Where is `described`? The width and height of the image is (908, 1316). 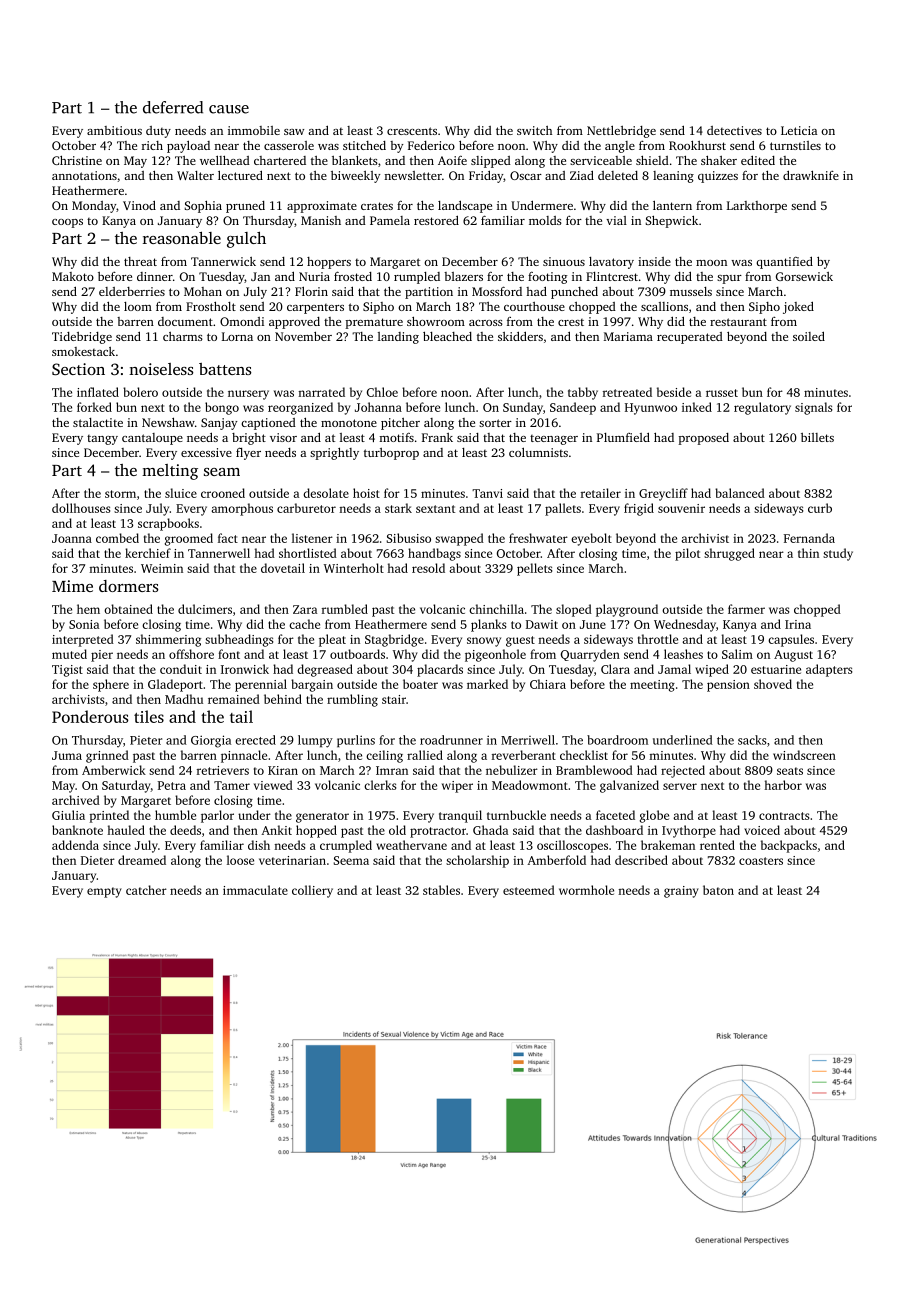 described is located at coordinates (641, 860).
